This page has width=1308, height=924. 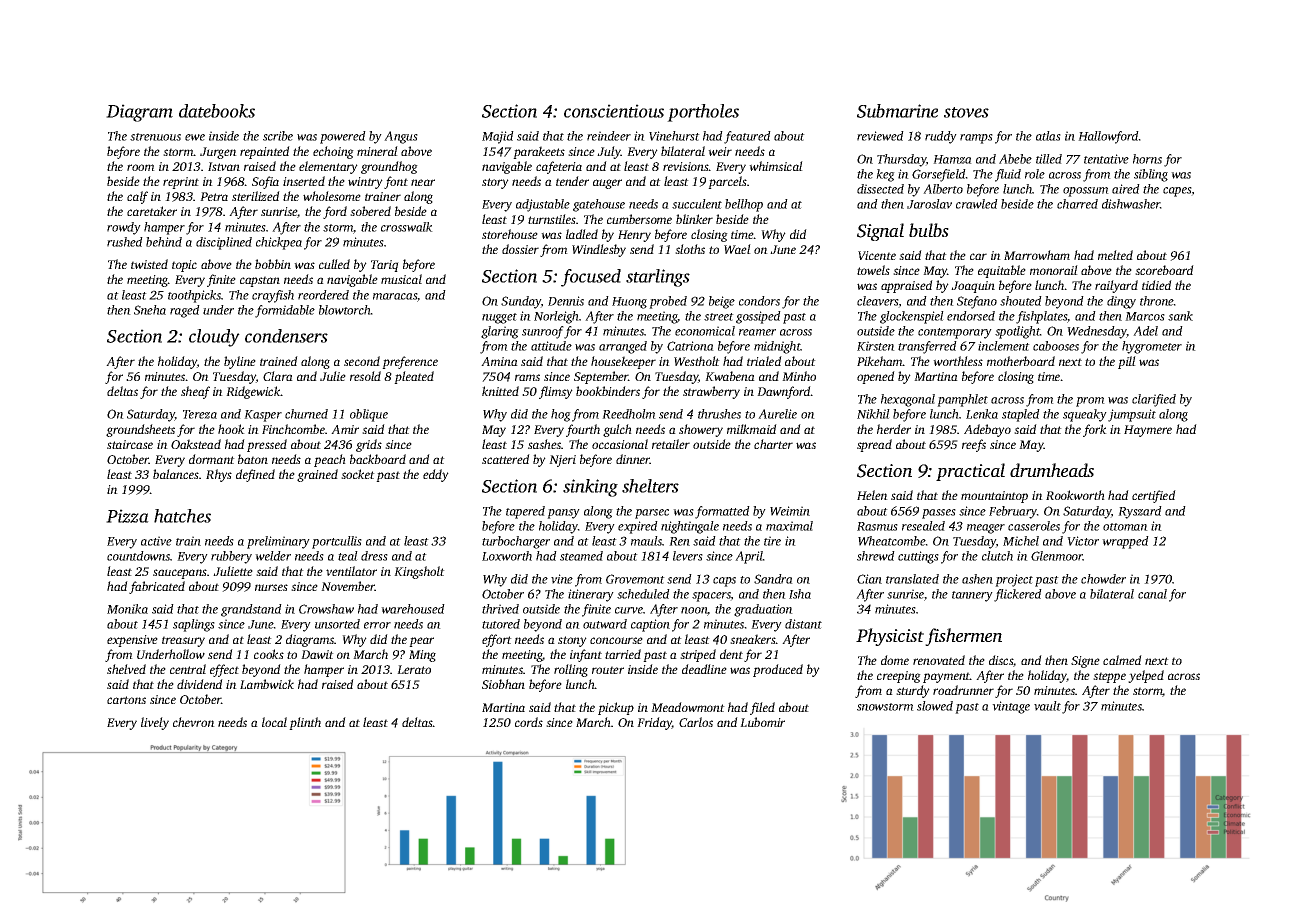 What do you see at coordinates (1122, 660) in the page?
I see `calmed` at bounding box center [1122, 660].
